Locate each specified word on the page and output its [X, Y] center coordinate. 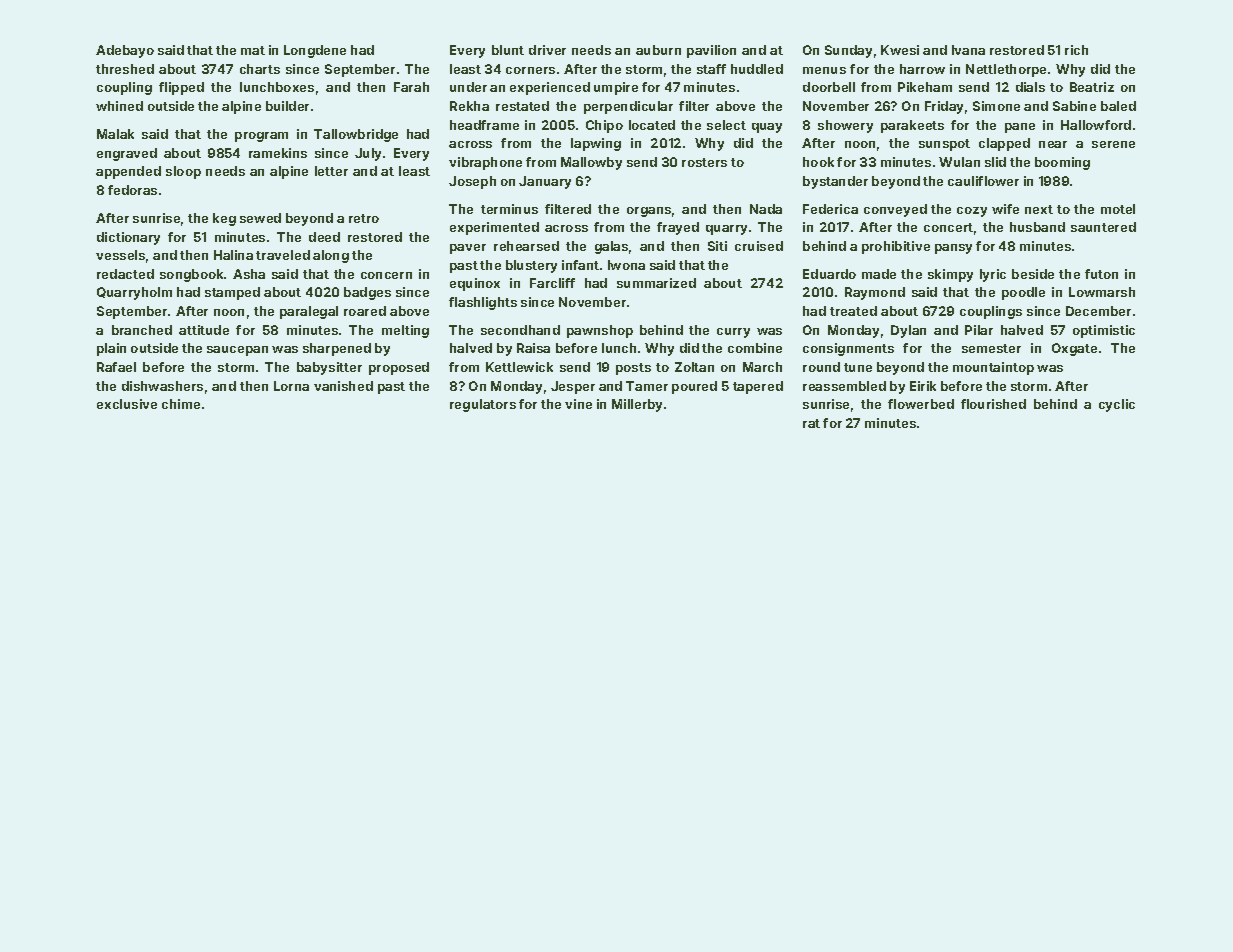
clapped [1004, 144]
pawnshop [600, 331]
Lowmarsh [1102, 292]
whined [119, 106]
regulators [483, 405]
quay [767, 128]
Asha [249, 274]
